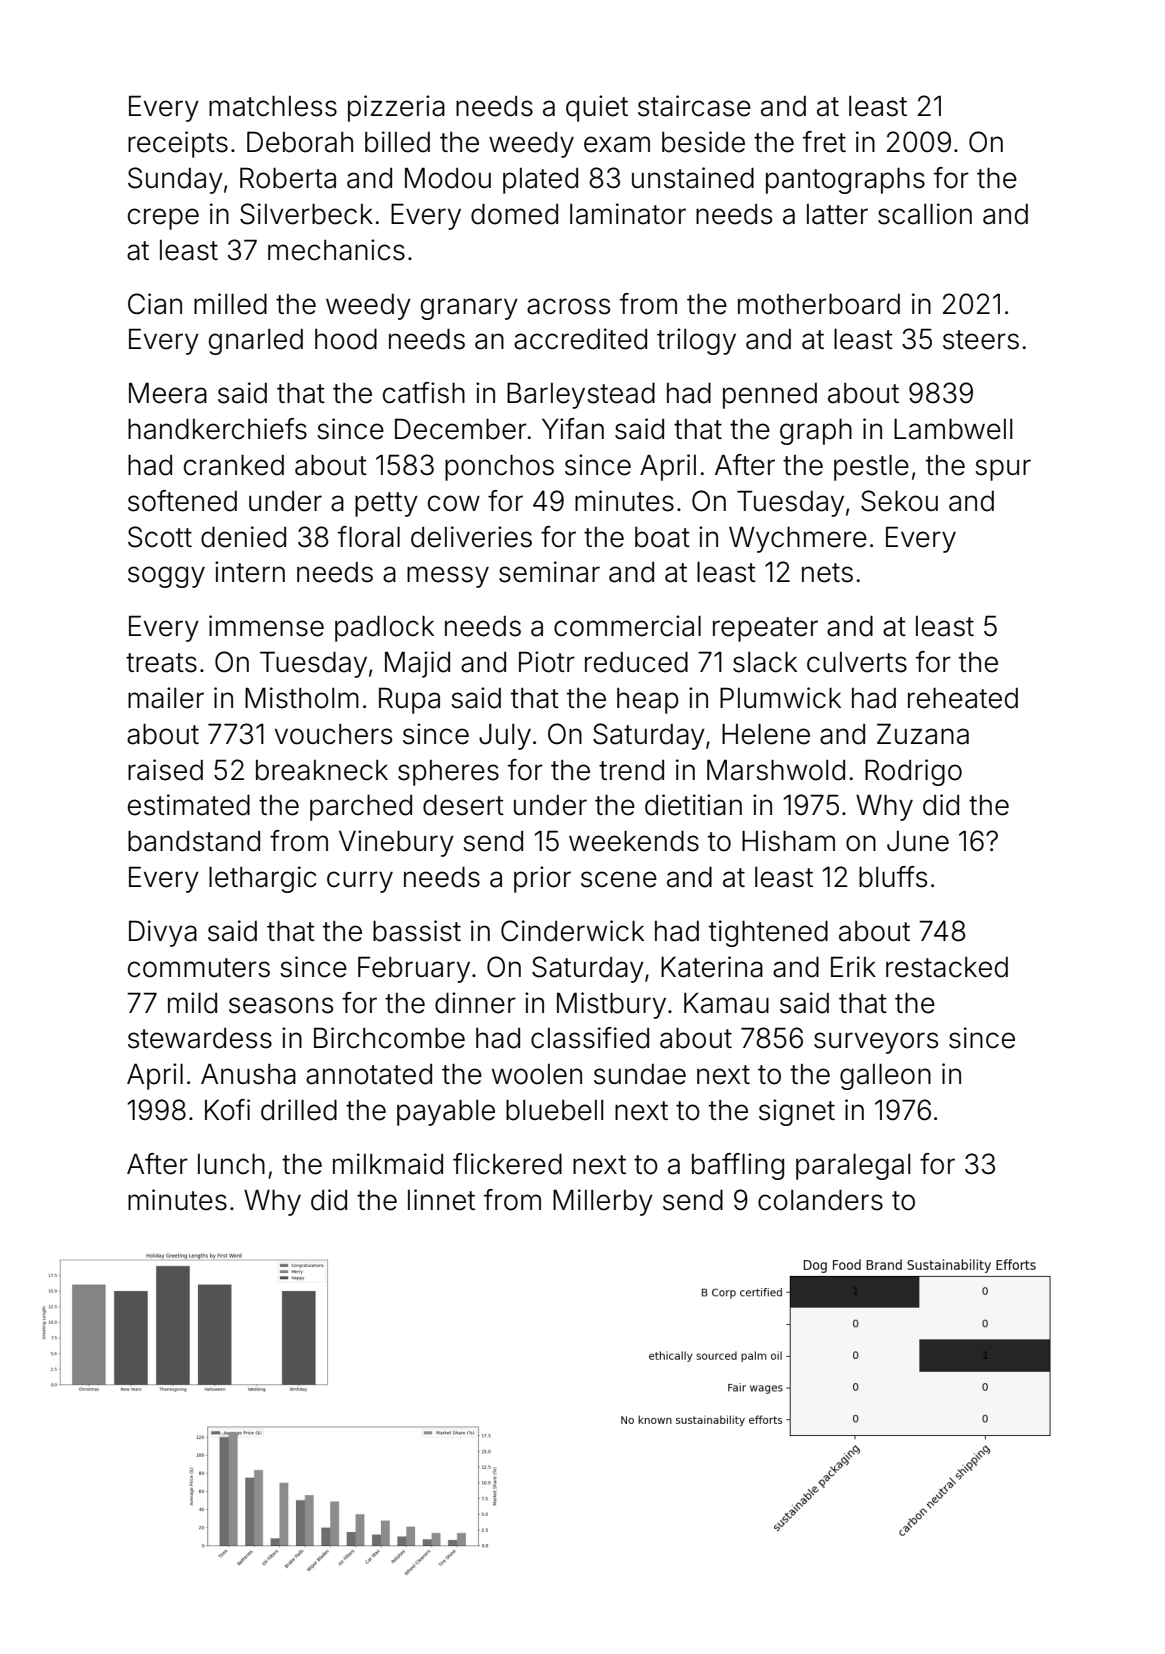 The image size is (1165, 1654). I want to click on bandstand, so click(194, 841).
